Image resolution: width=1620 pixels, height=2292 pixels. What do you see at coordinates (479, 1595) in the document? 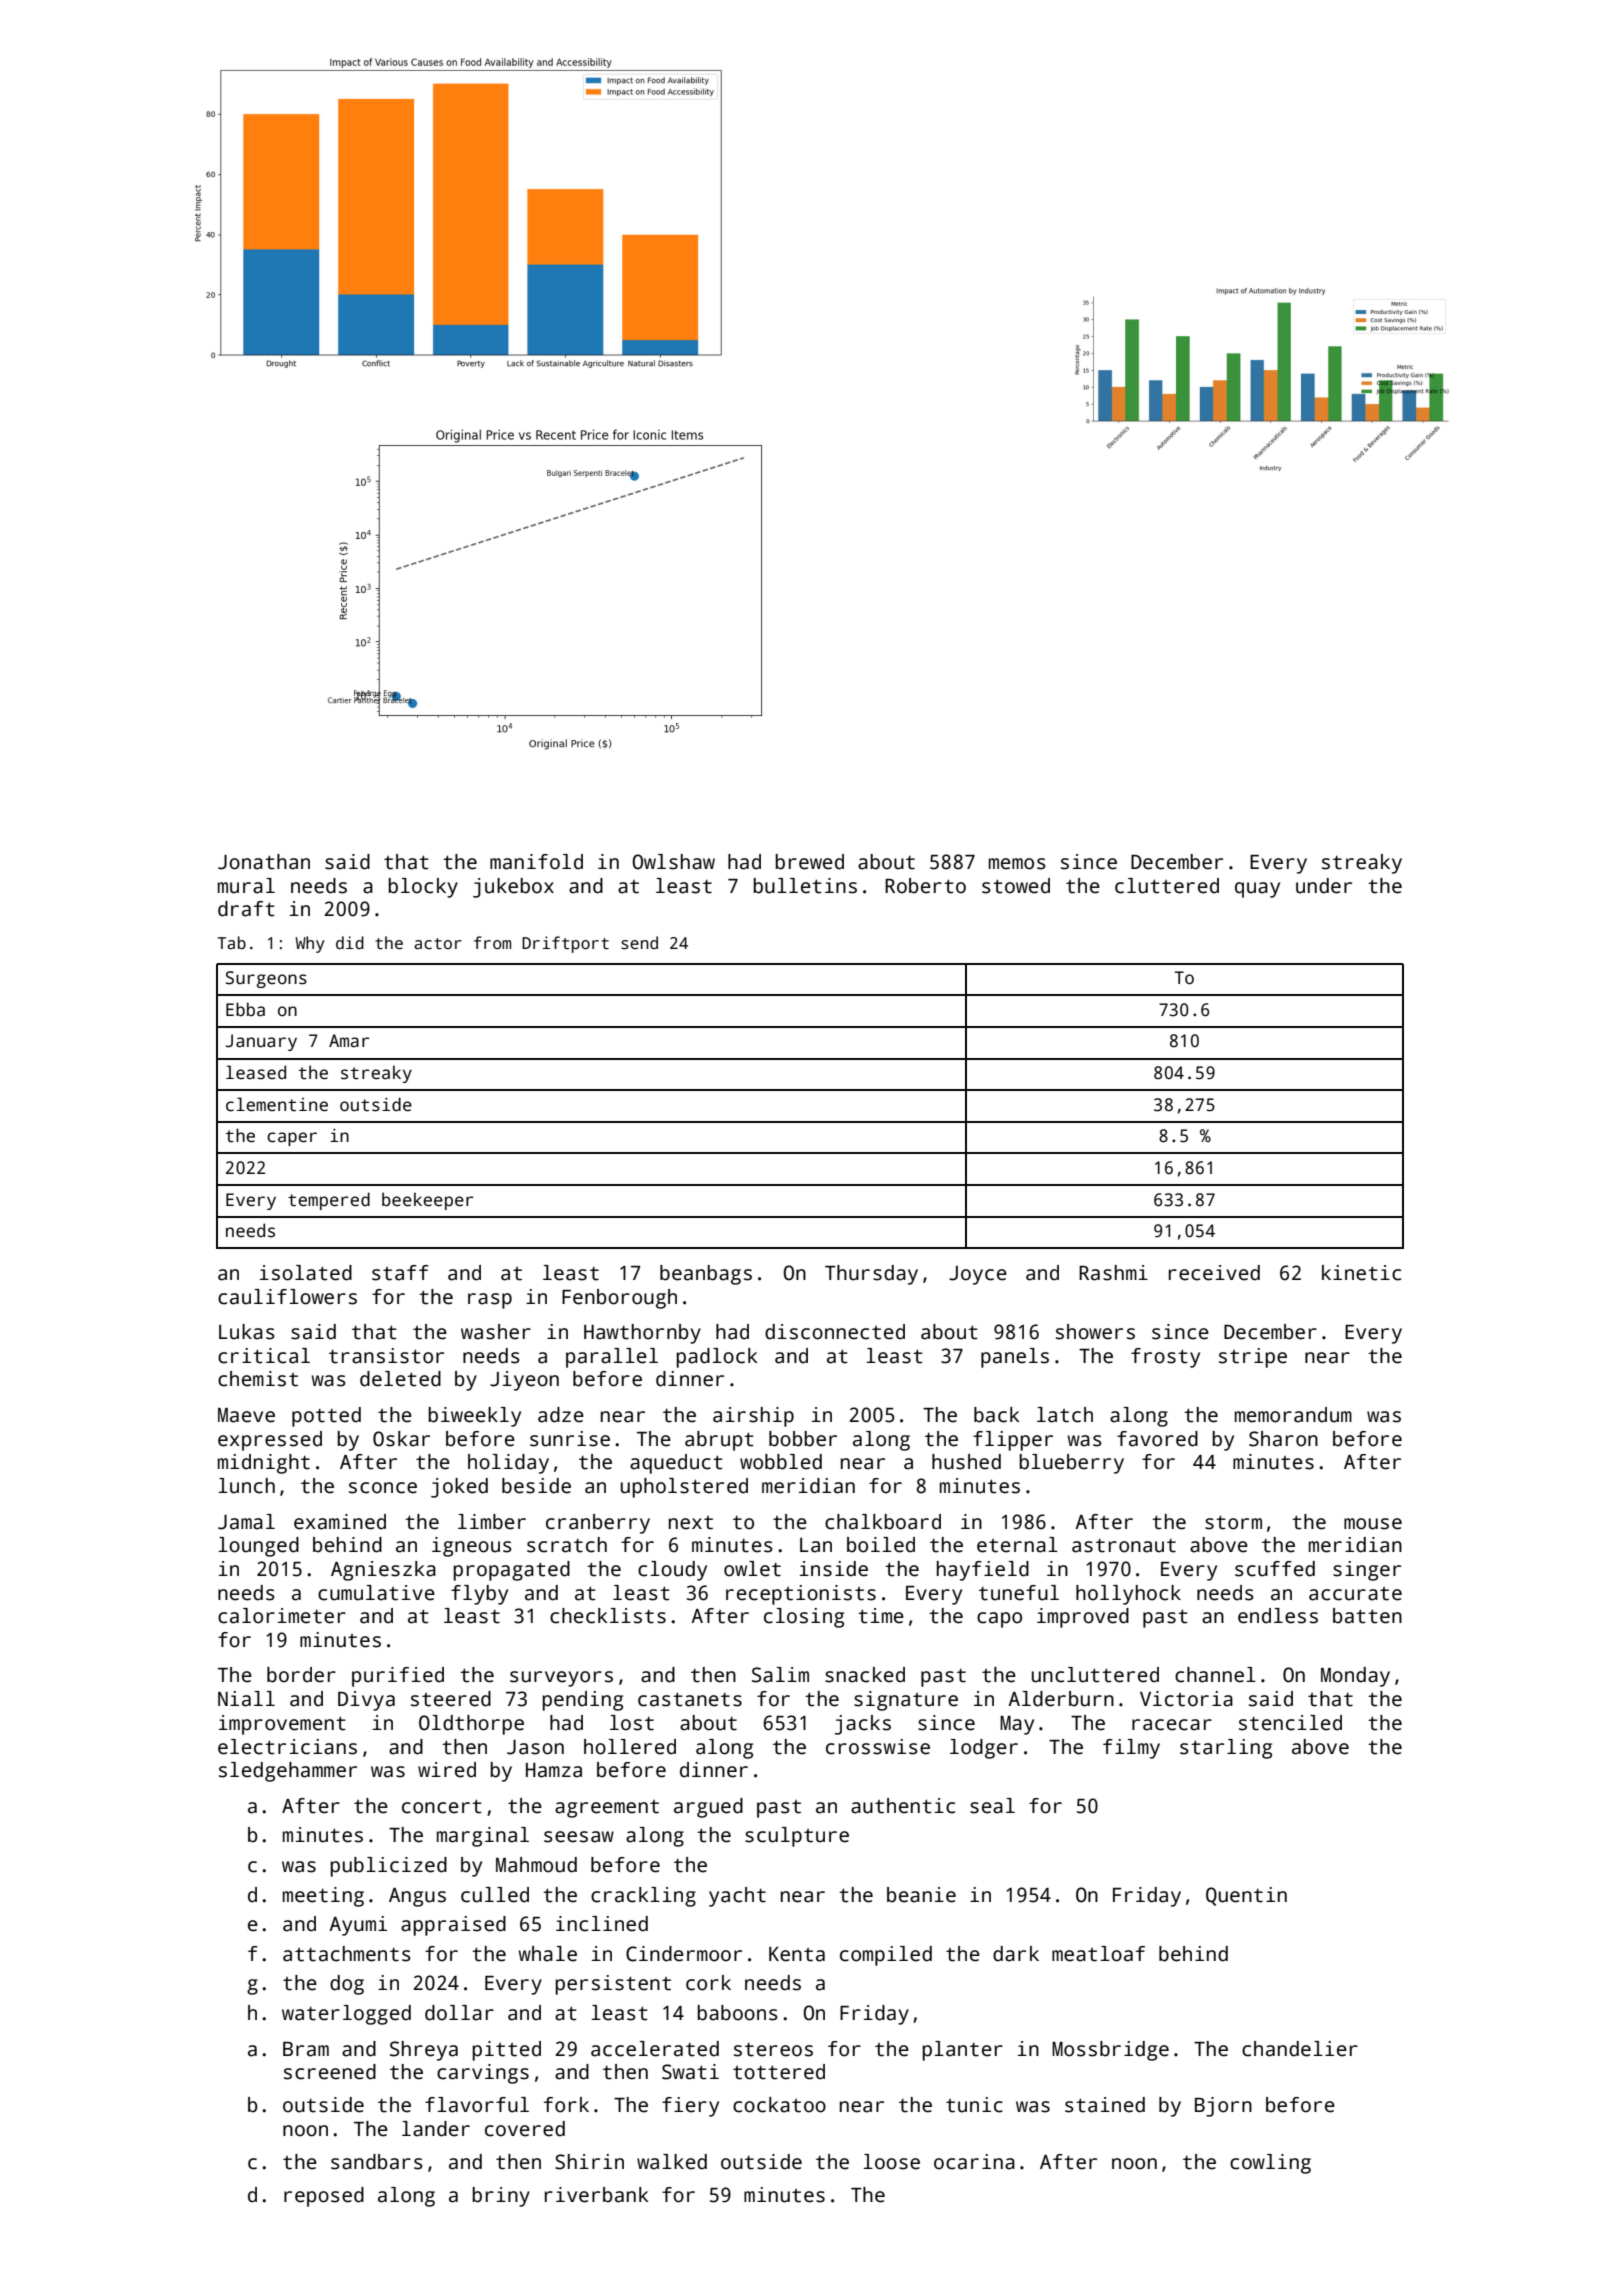
I see `flyby` at bounding box center [479, 1595].
